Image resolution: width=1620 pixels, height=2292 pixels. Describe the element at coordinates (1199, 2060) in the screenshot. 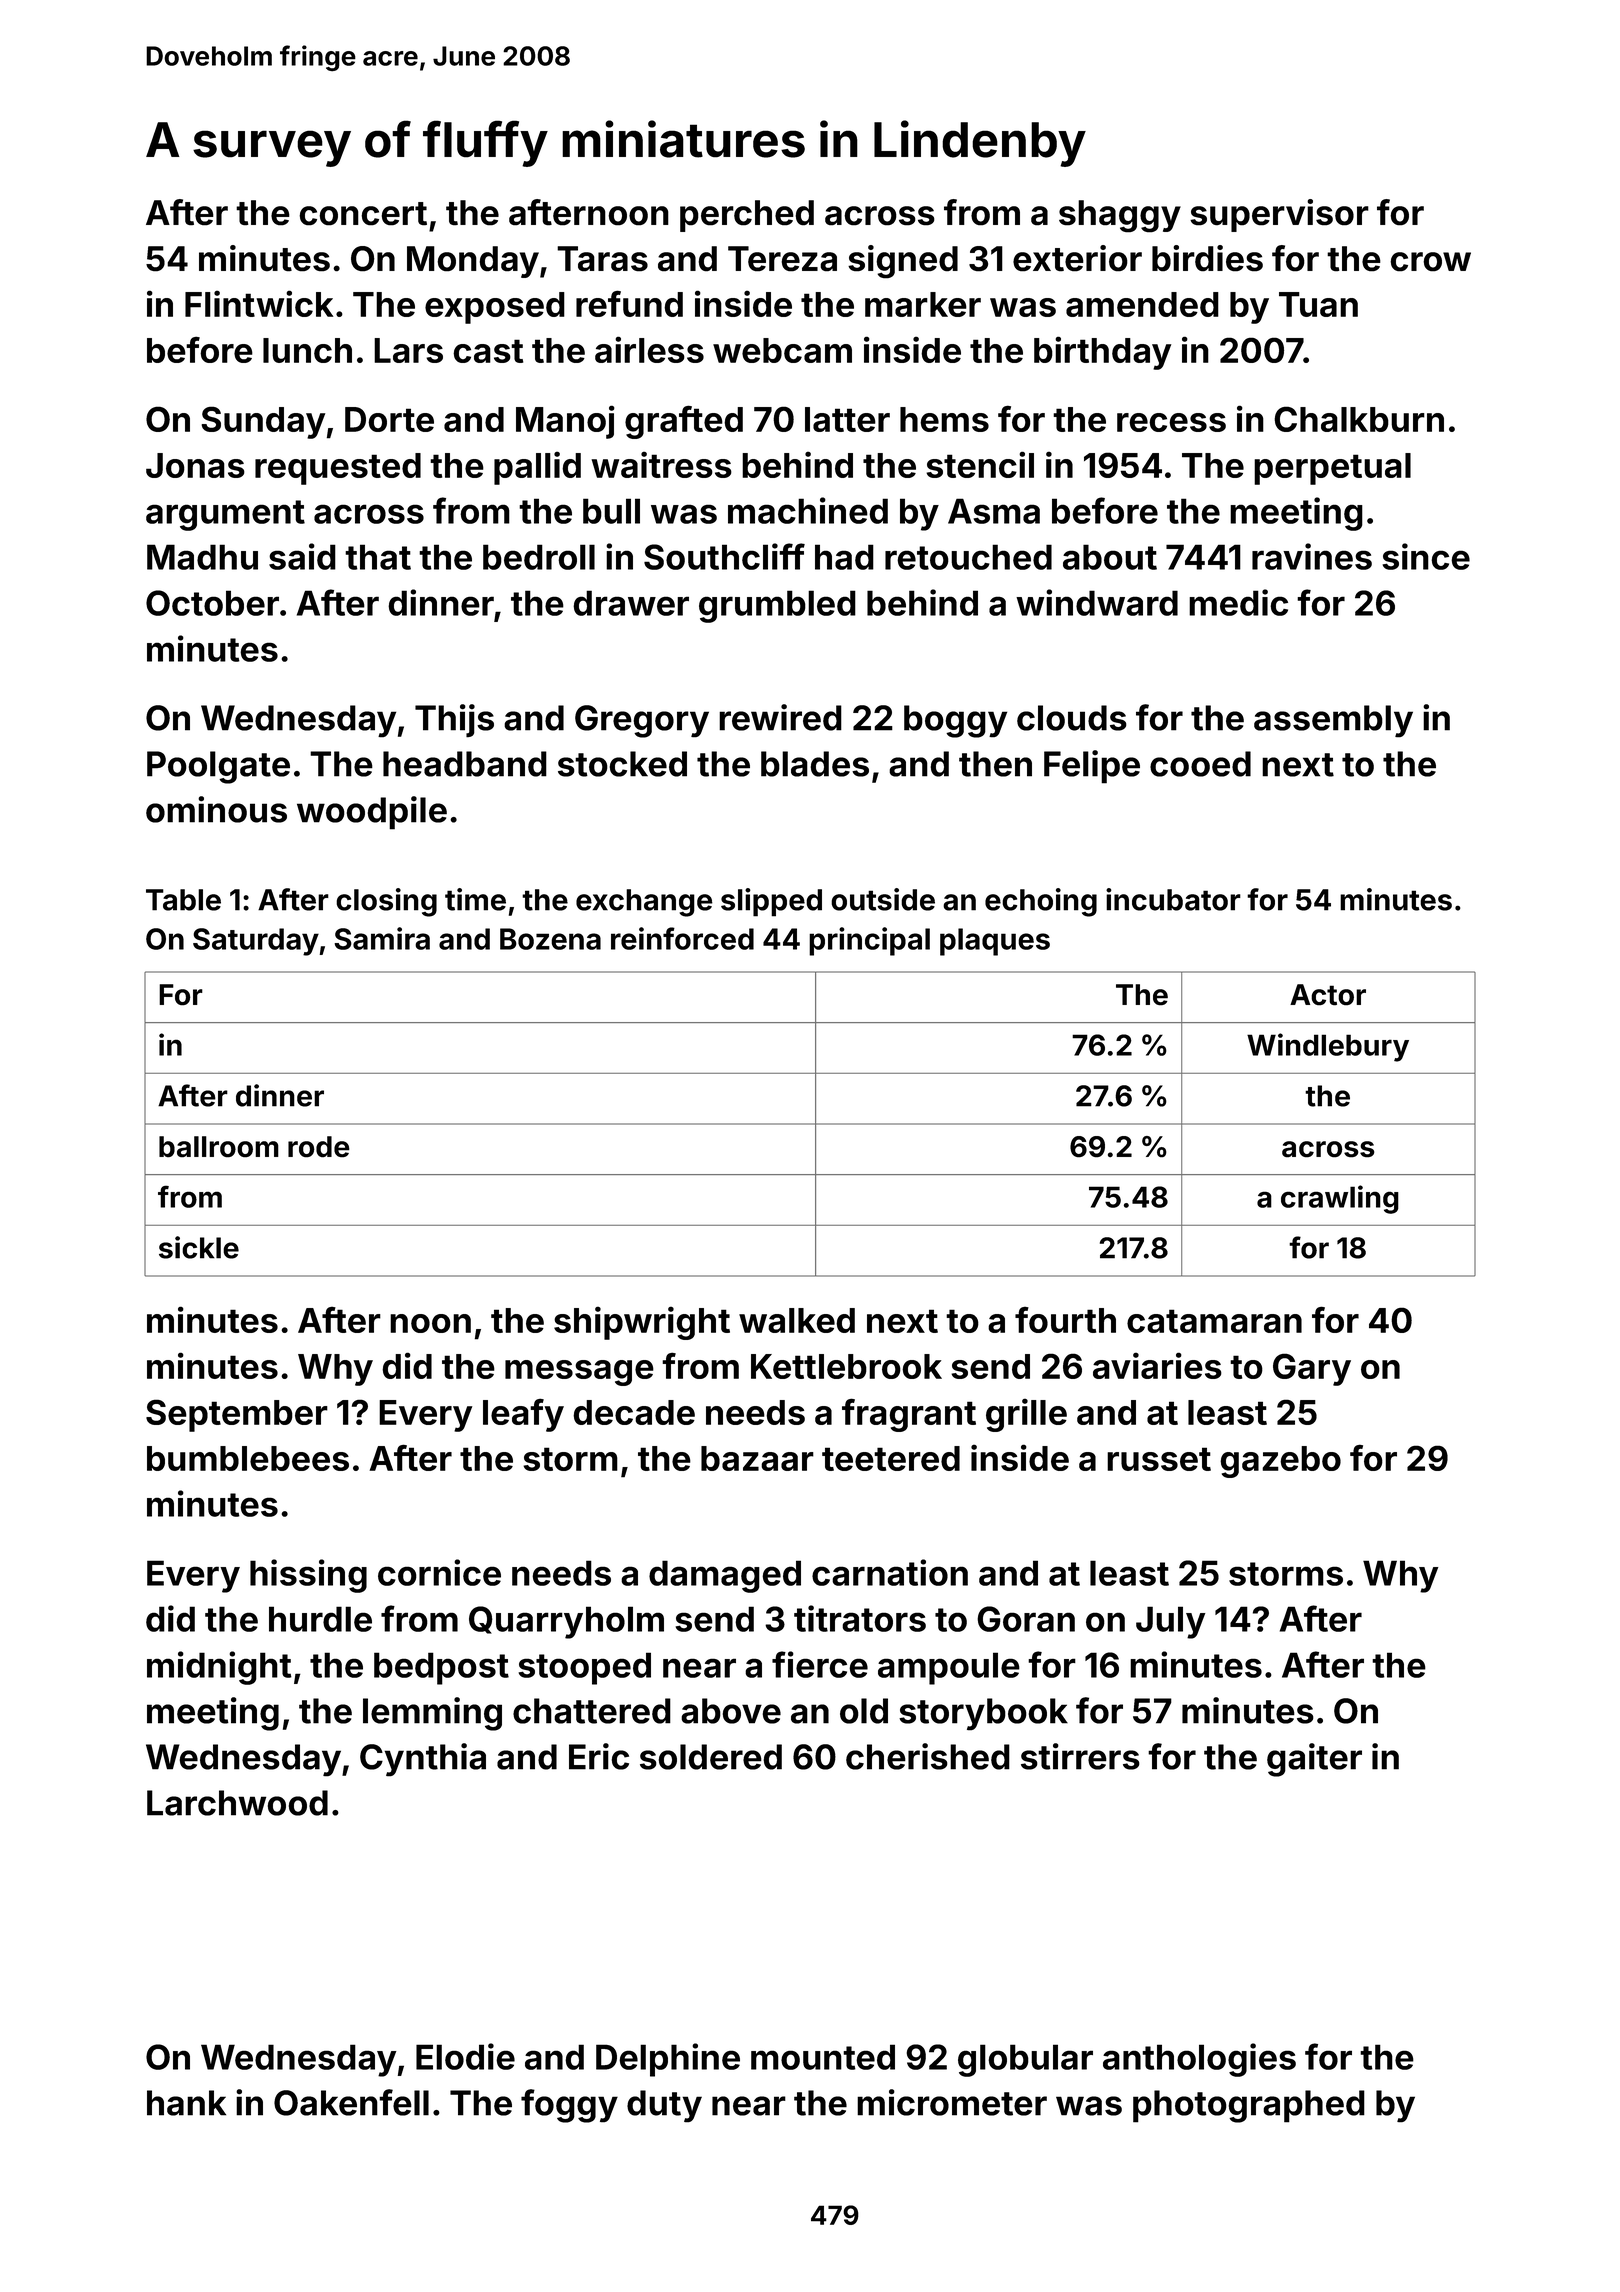

I see `anthologies` at that location.
